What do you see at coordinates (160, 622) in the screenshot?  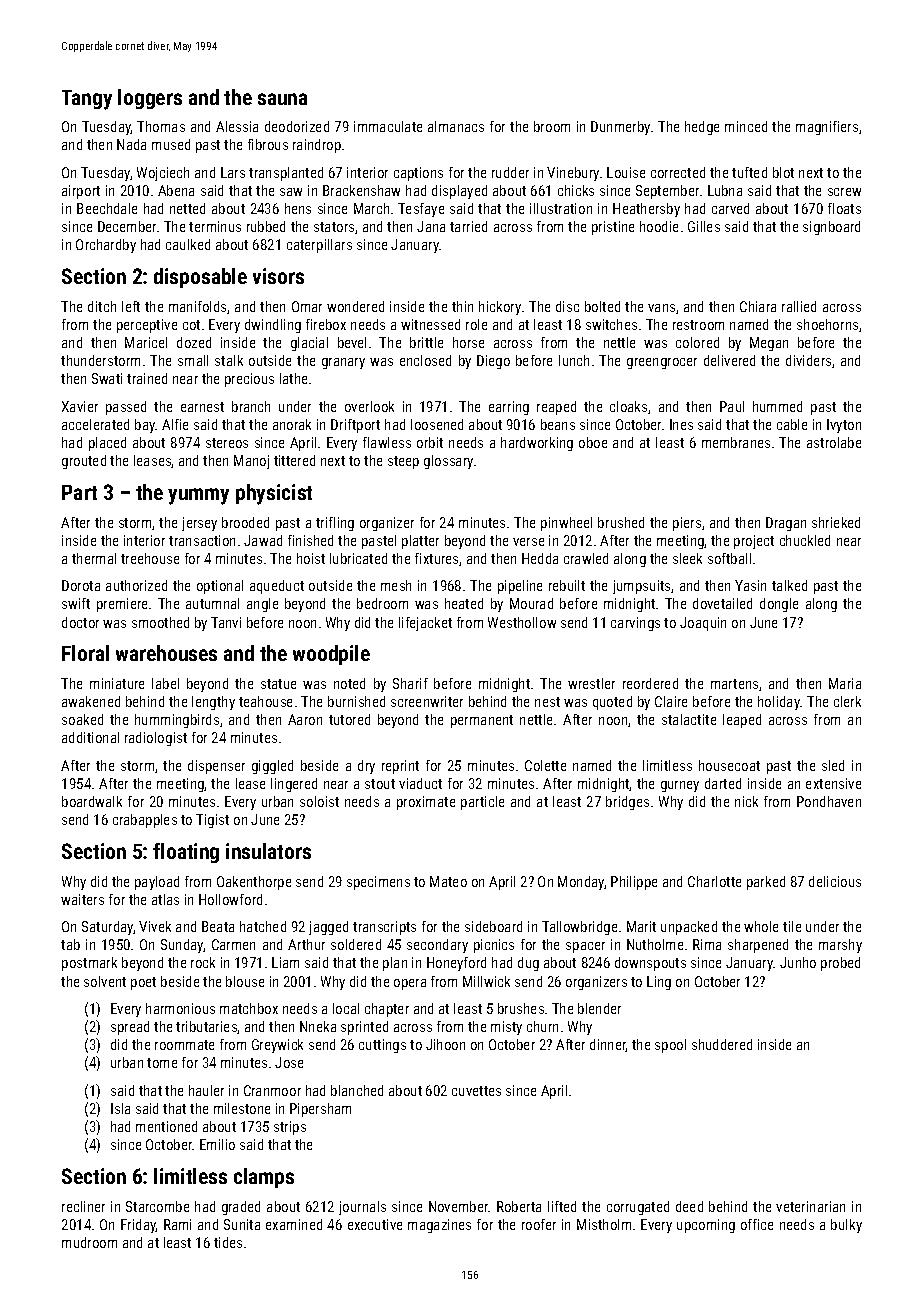 I see `smoothed` at bounding box center [160, 622].
